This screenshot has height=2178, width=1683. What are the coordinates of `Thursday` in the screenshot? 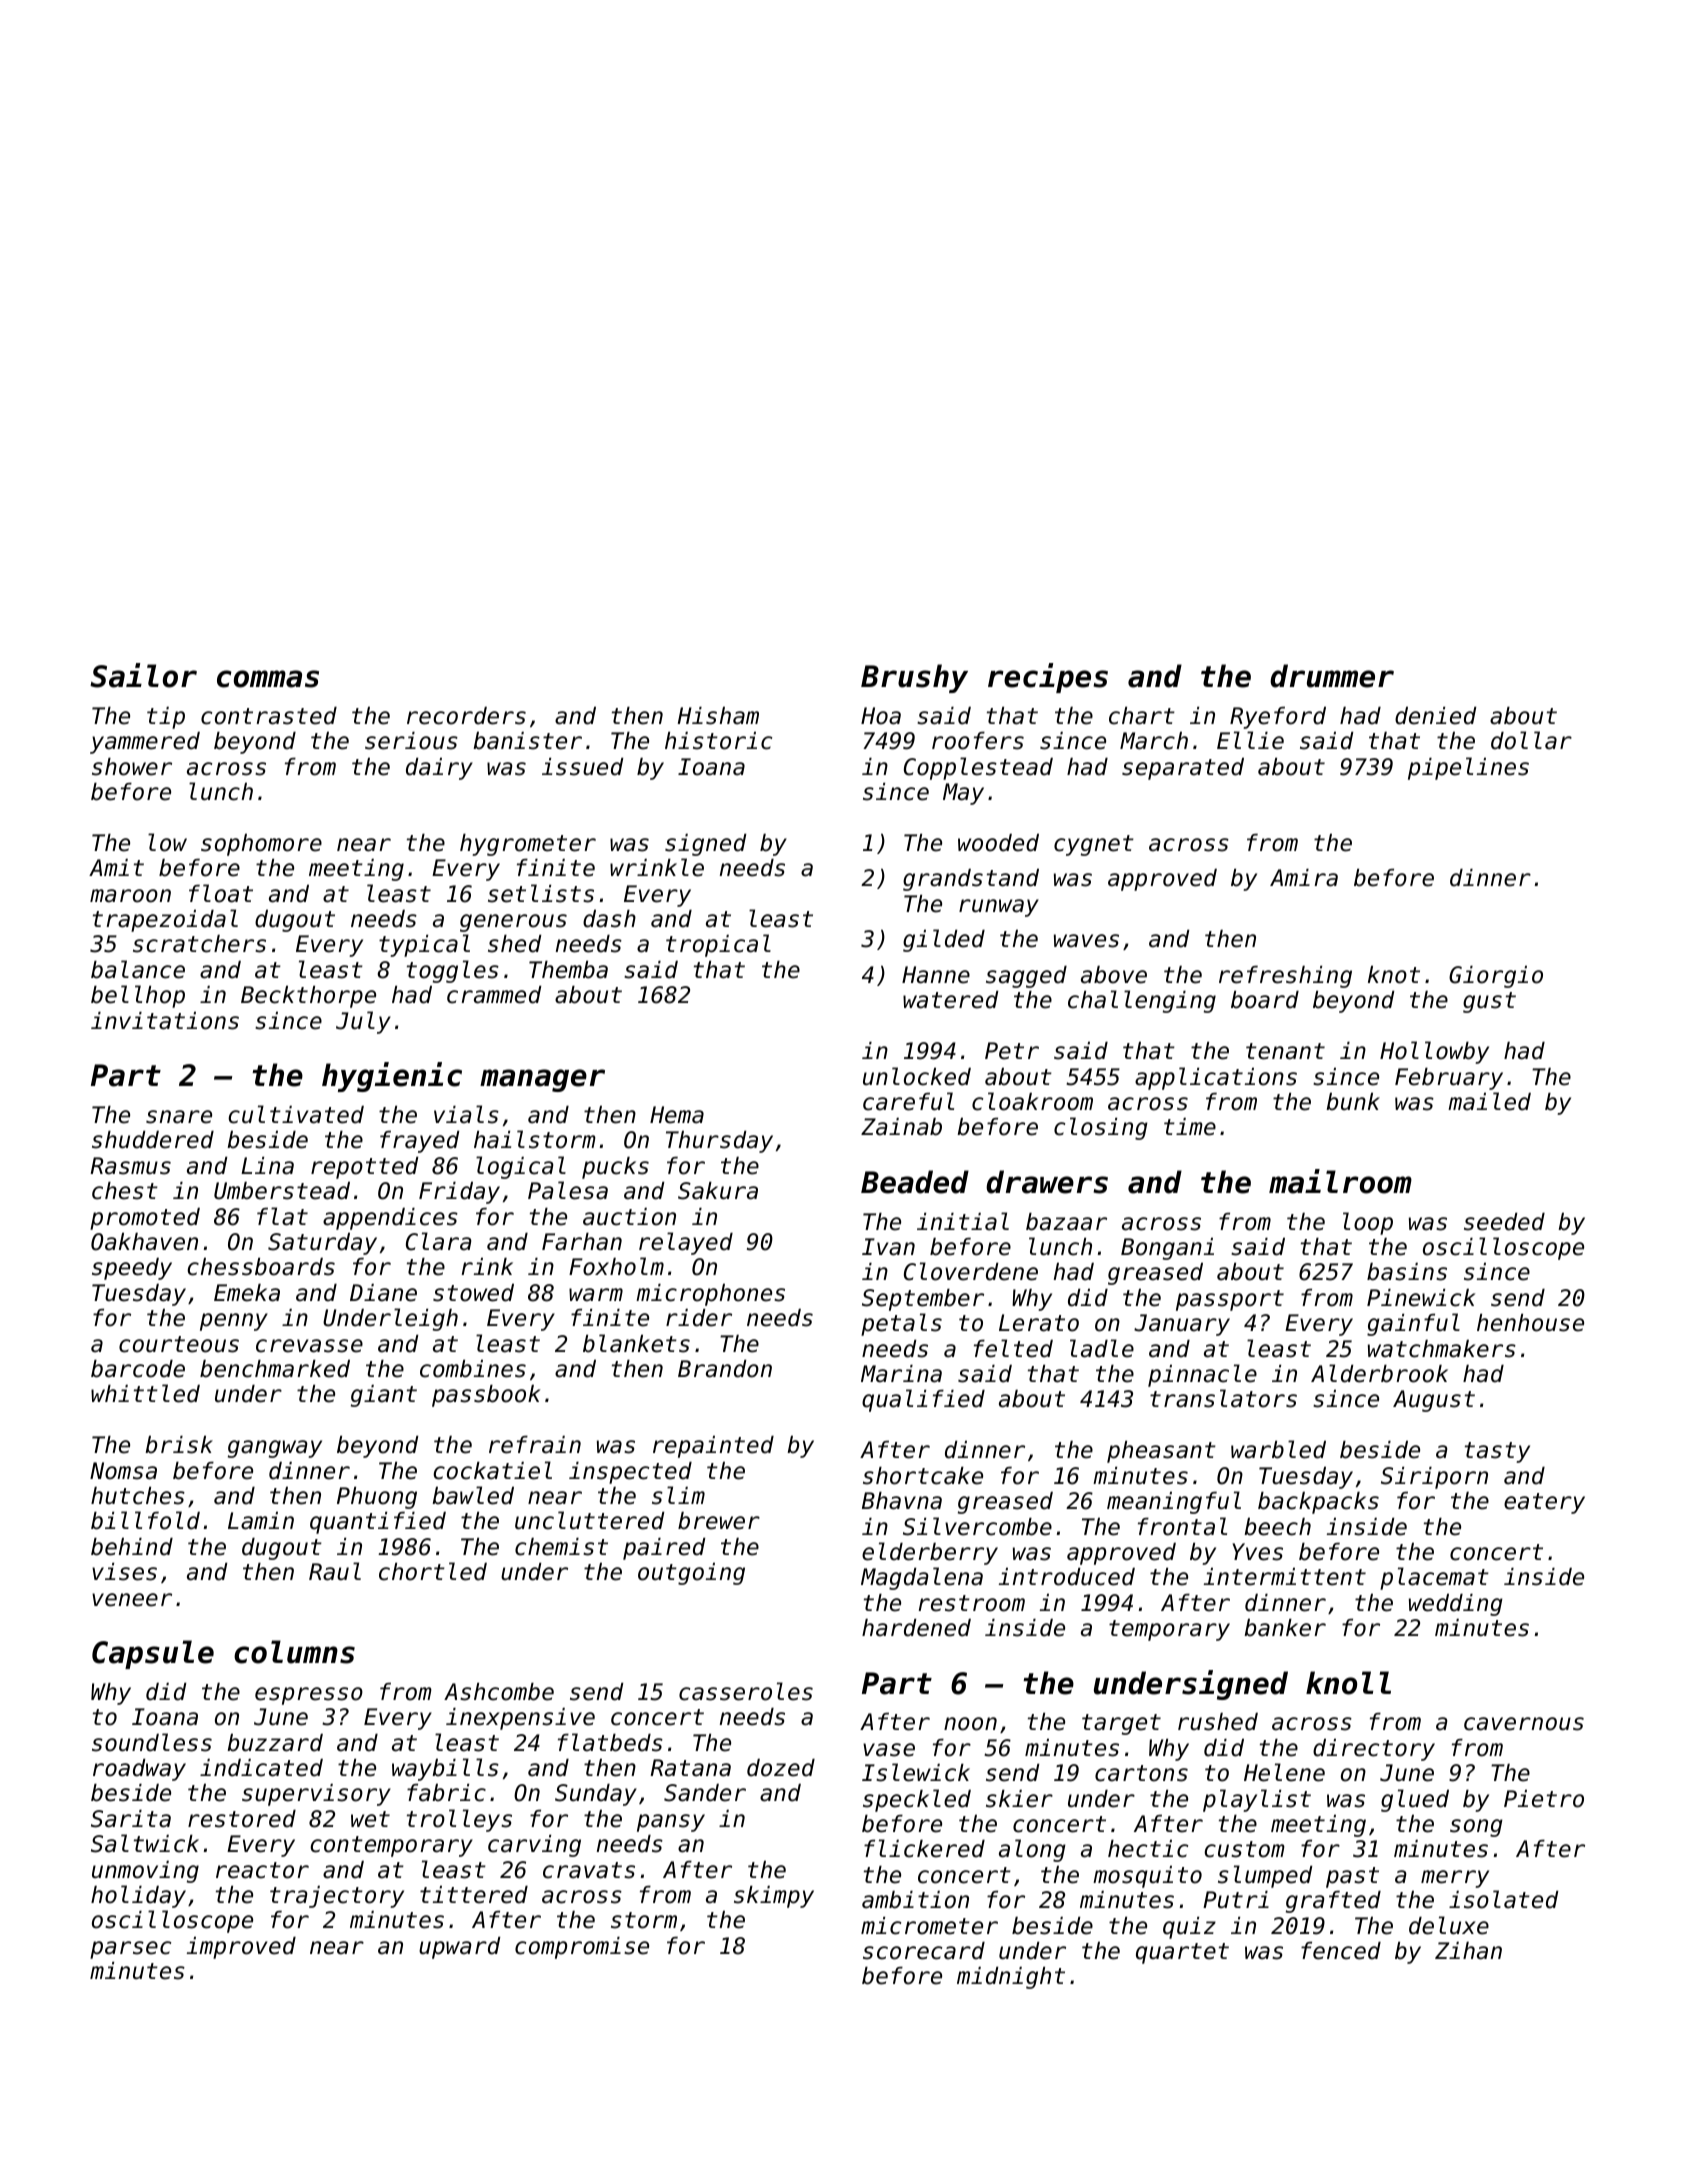 It's located at (719, 1142).
